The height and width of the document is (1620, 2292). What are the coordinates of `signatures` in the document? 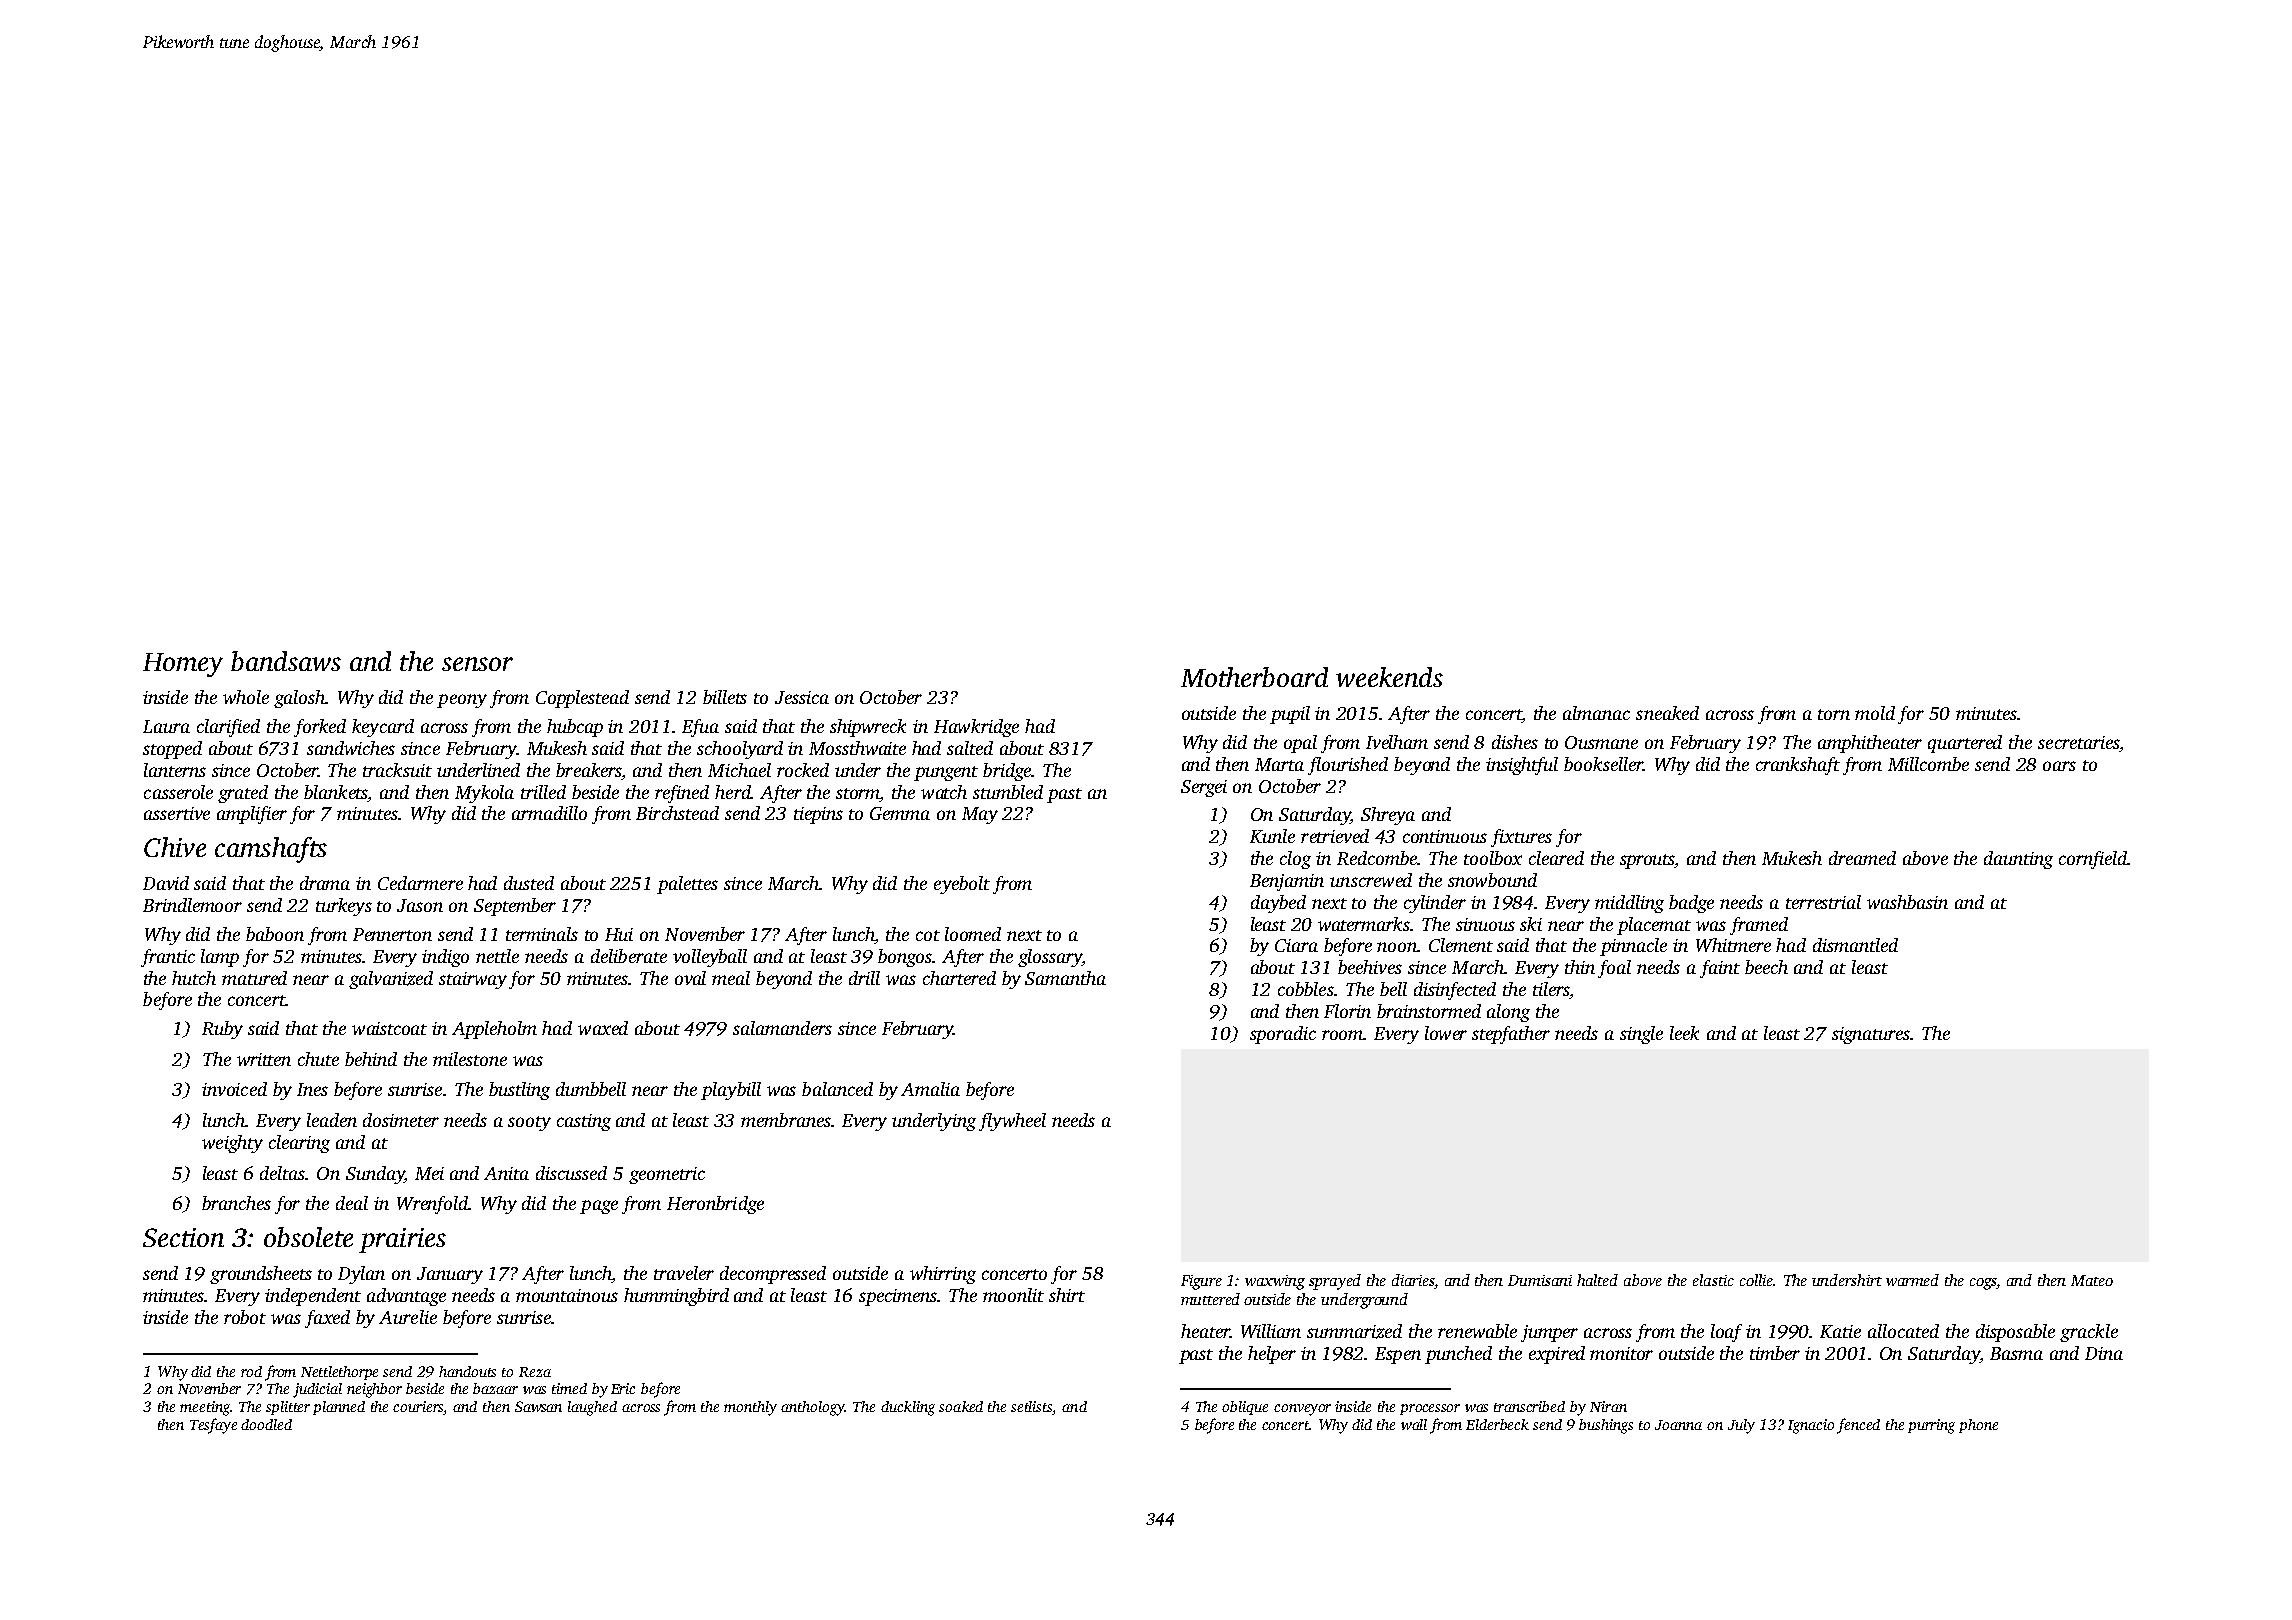 It's located at (1871, 1035).
